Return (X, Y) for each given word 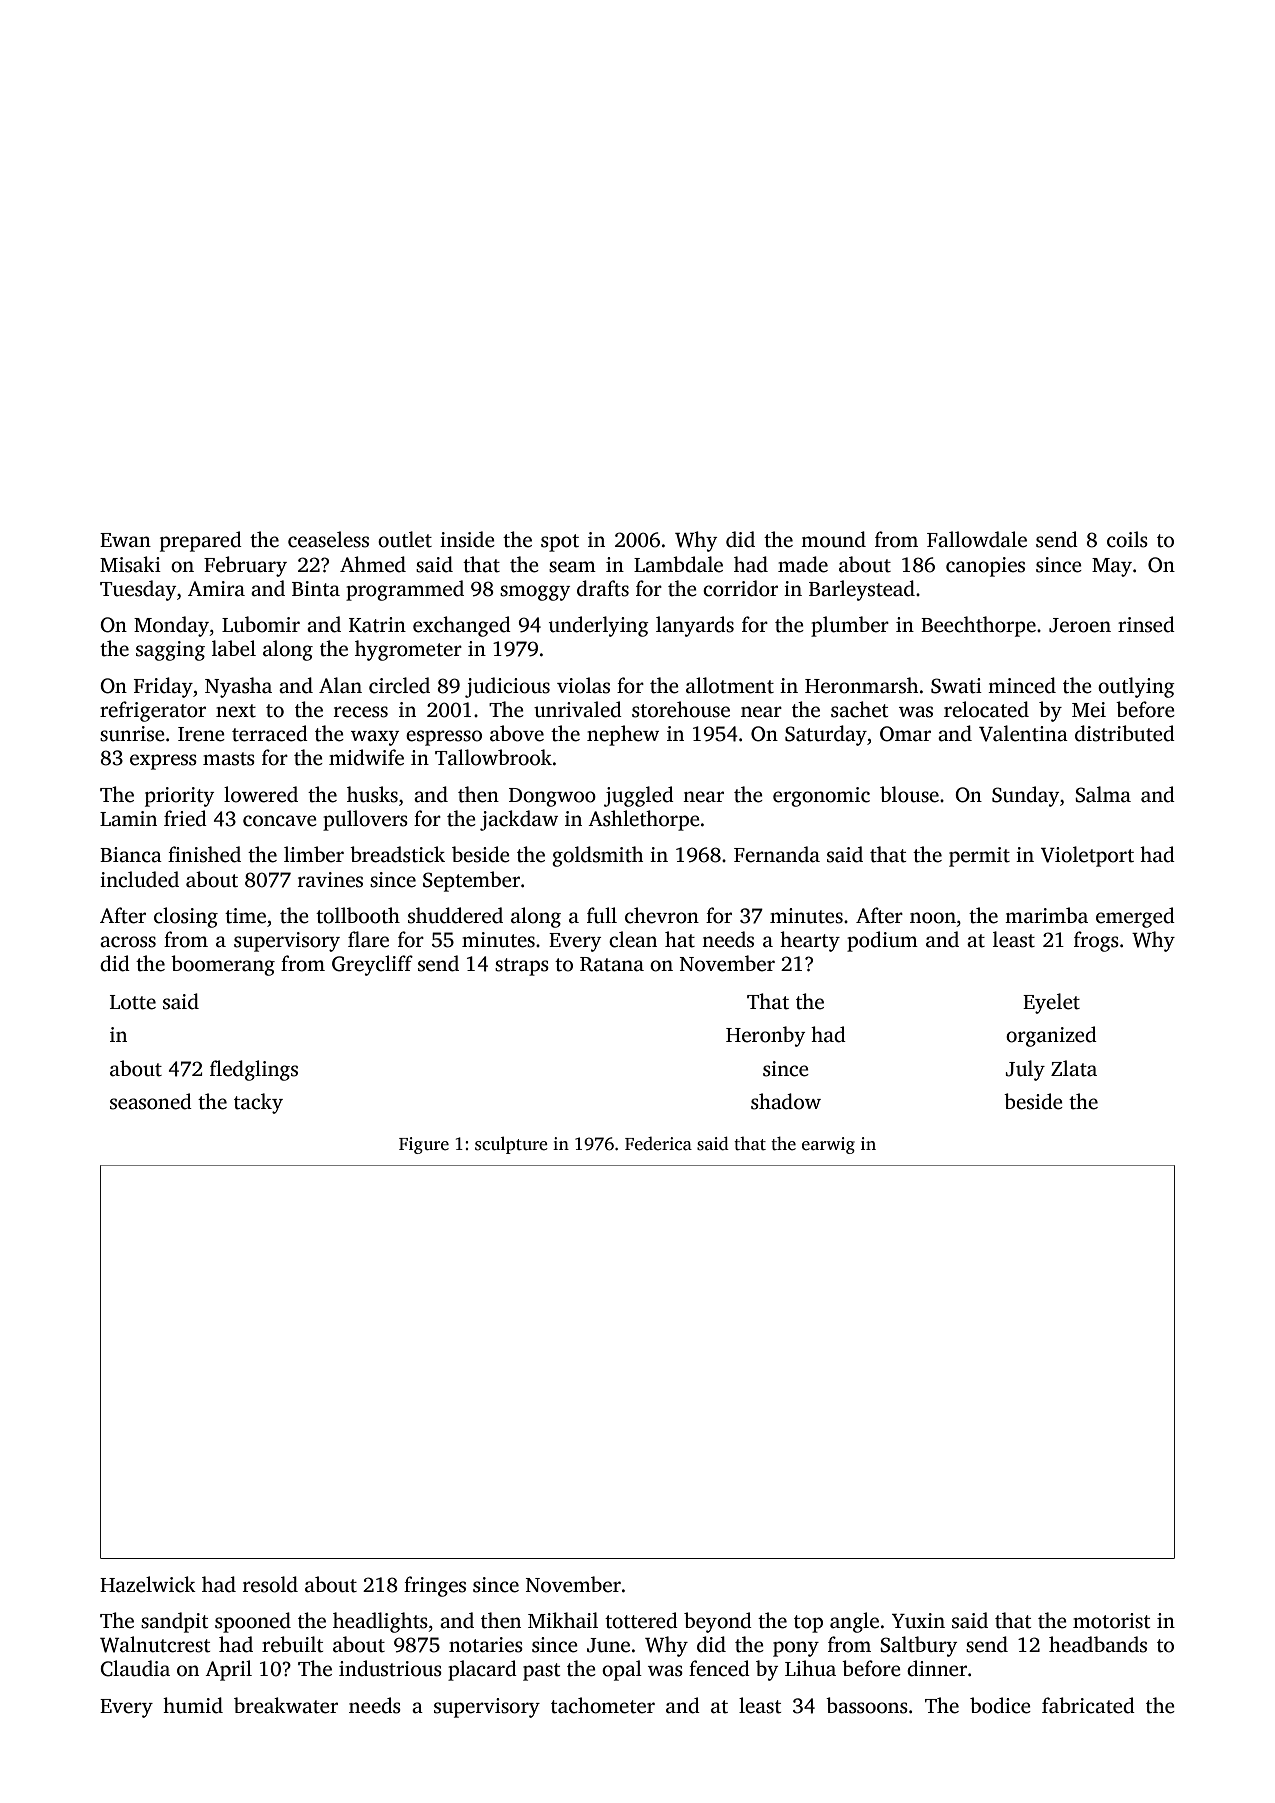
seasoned (151, 1101)
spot (560, 543)
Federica (658, 1144)
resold (270, 1584)
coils (1127, 539)
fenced (719, 1668)
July (1025, 1070)
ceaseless (328, 539)
